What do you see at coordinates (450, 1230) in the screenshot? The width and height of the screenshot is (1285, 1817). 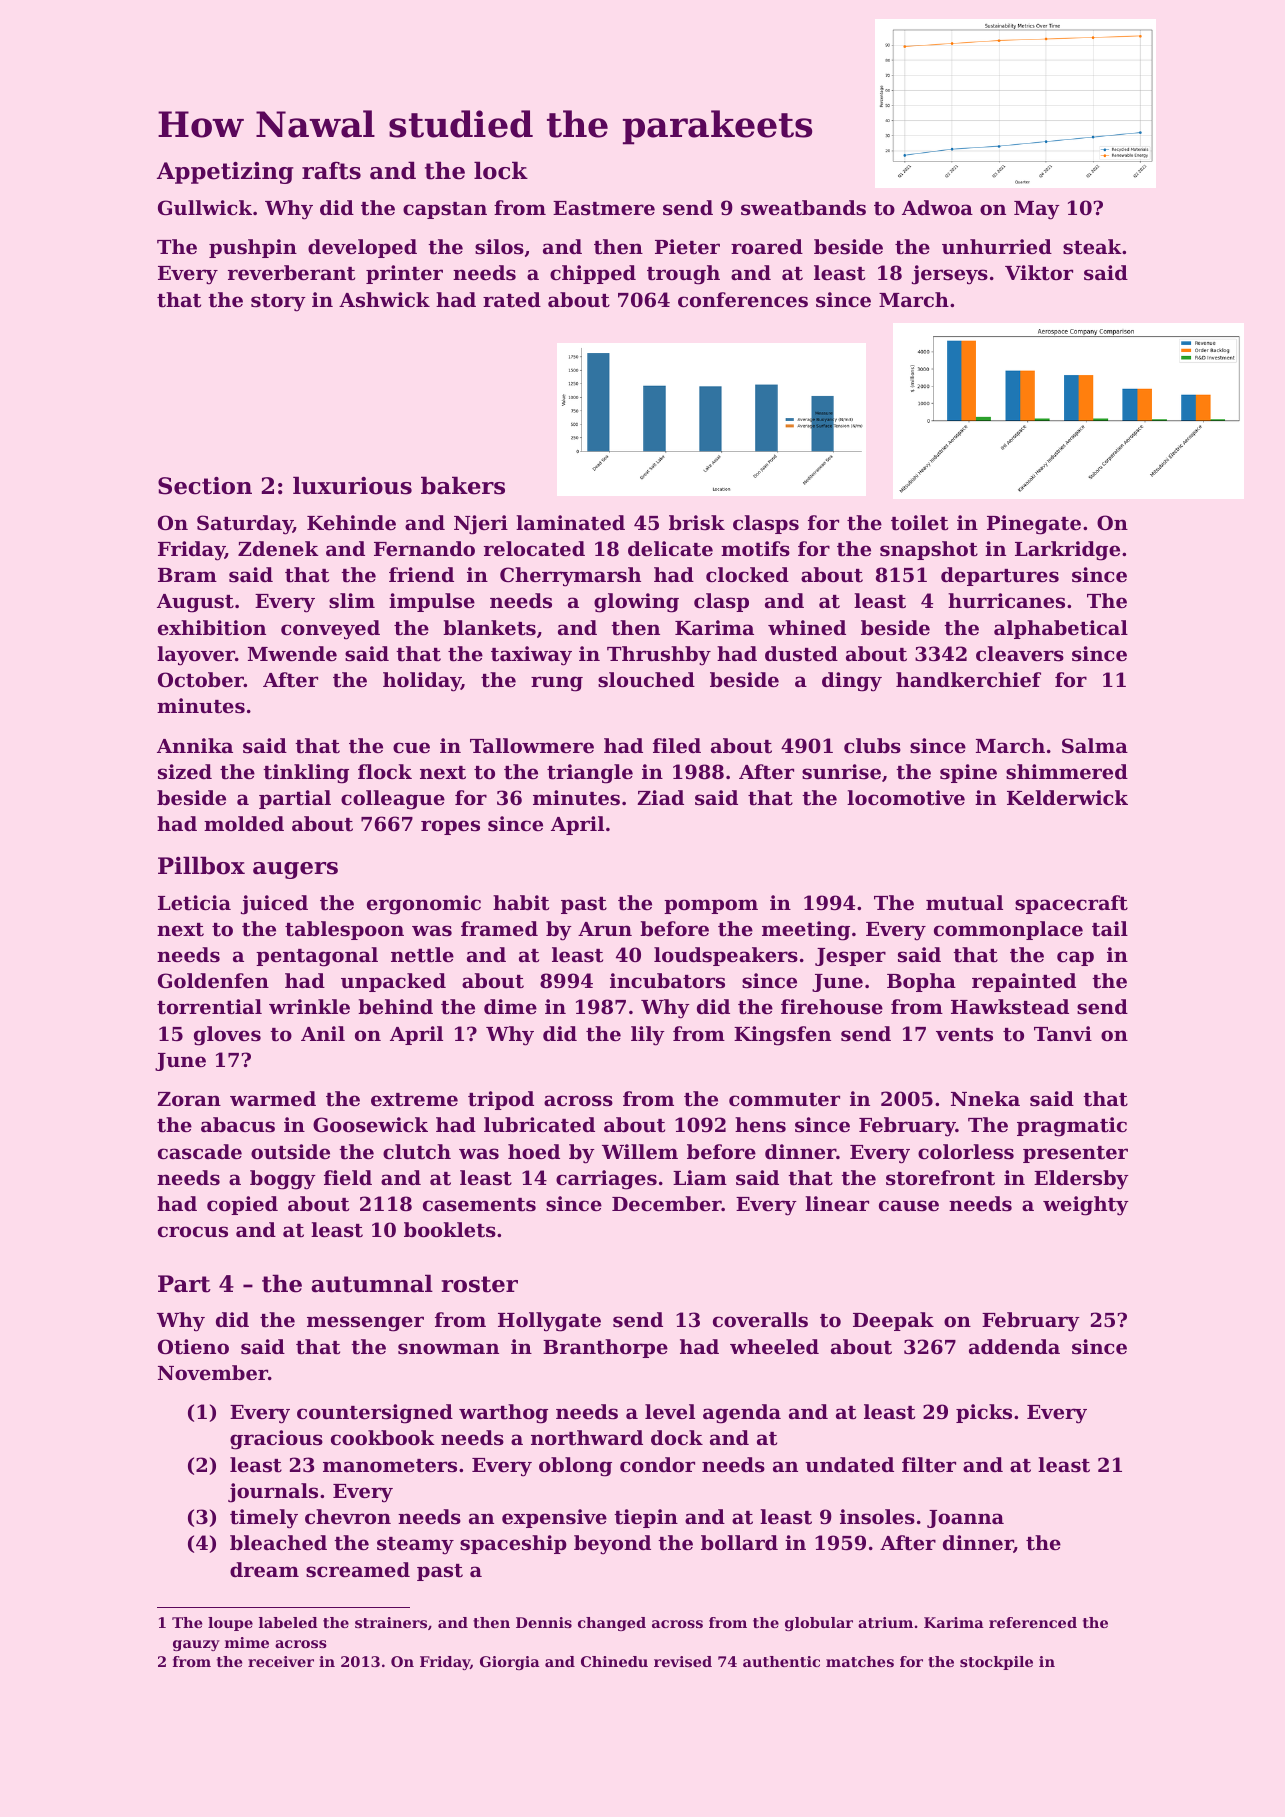 I see `booklets` at bounding box center [450, 1230].
